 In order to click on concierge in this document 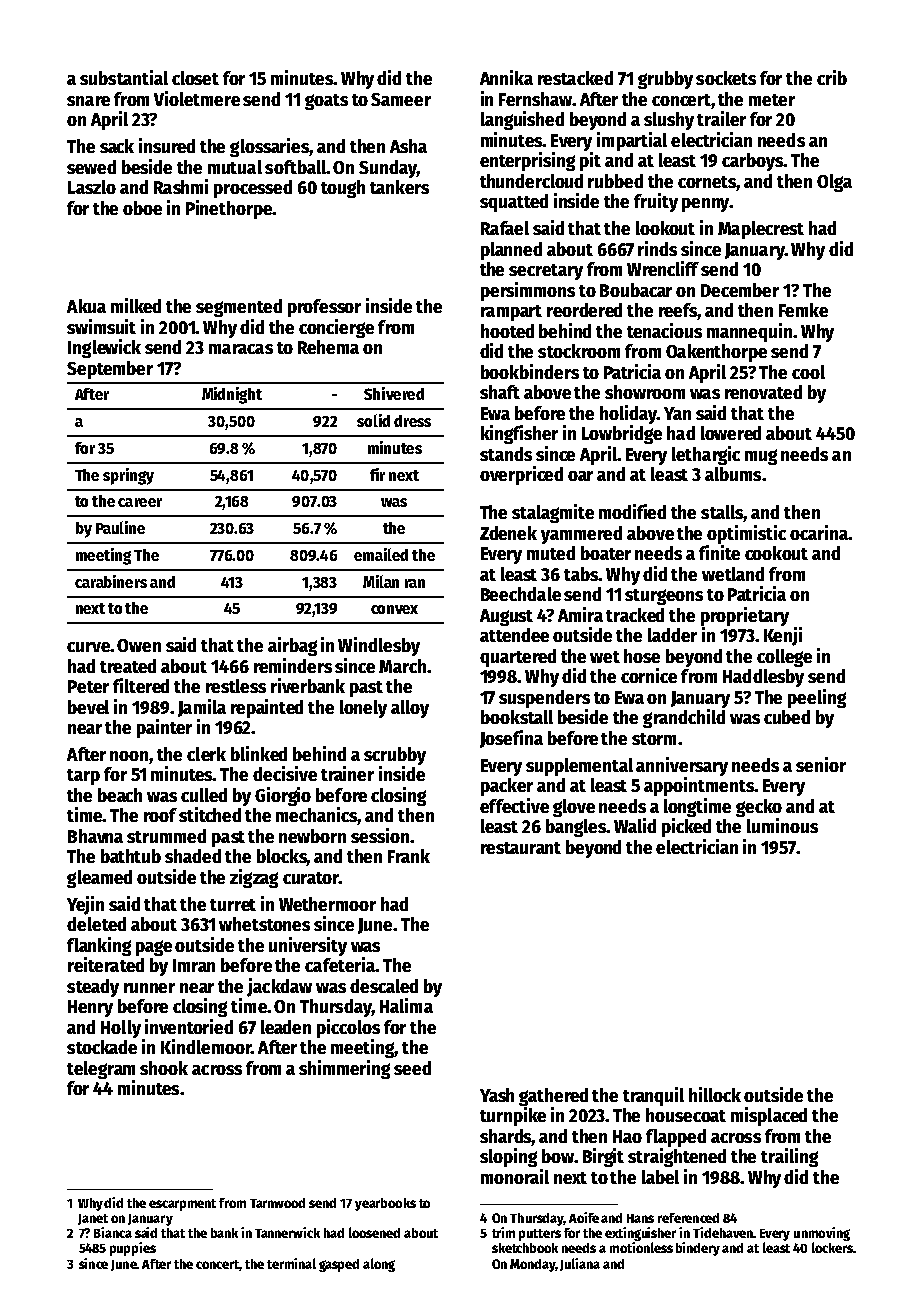, I will do `click(336, 328)`.
